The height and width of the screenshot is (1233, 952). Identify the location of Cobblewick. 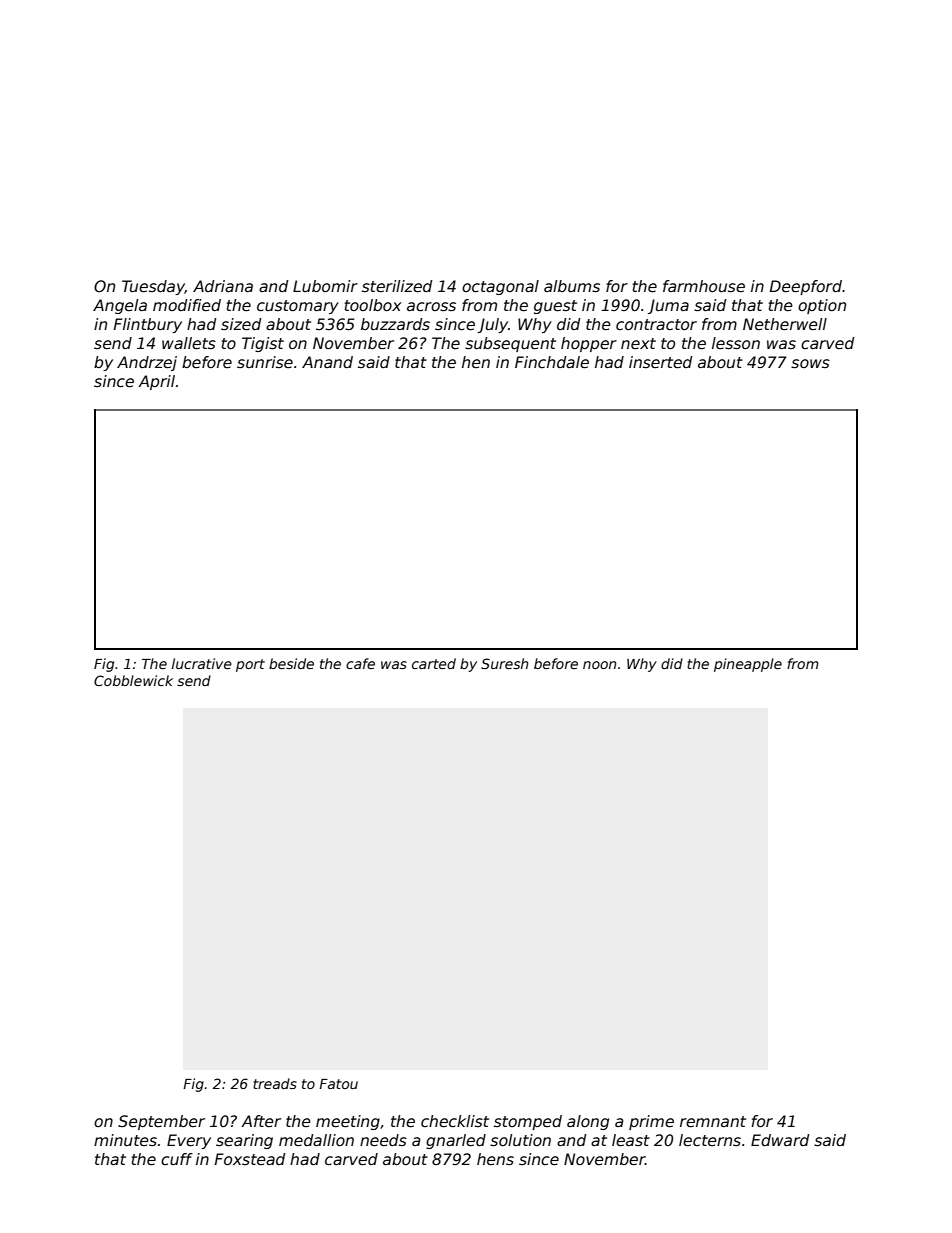
(133, 680).
